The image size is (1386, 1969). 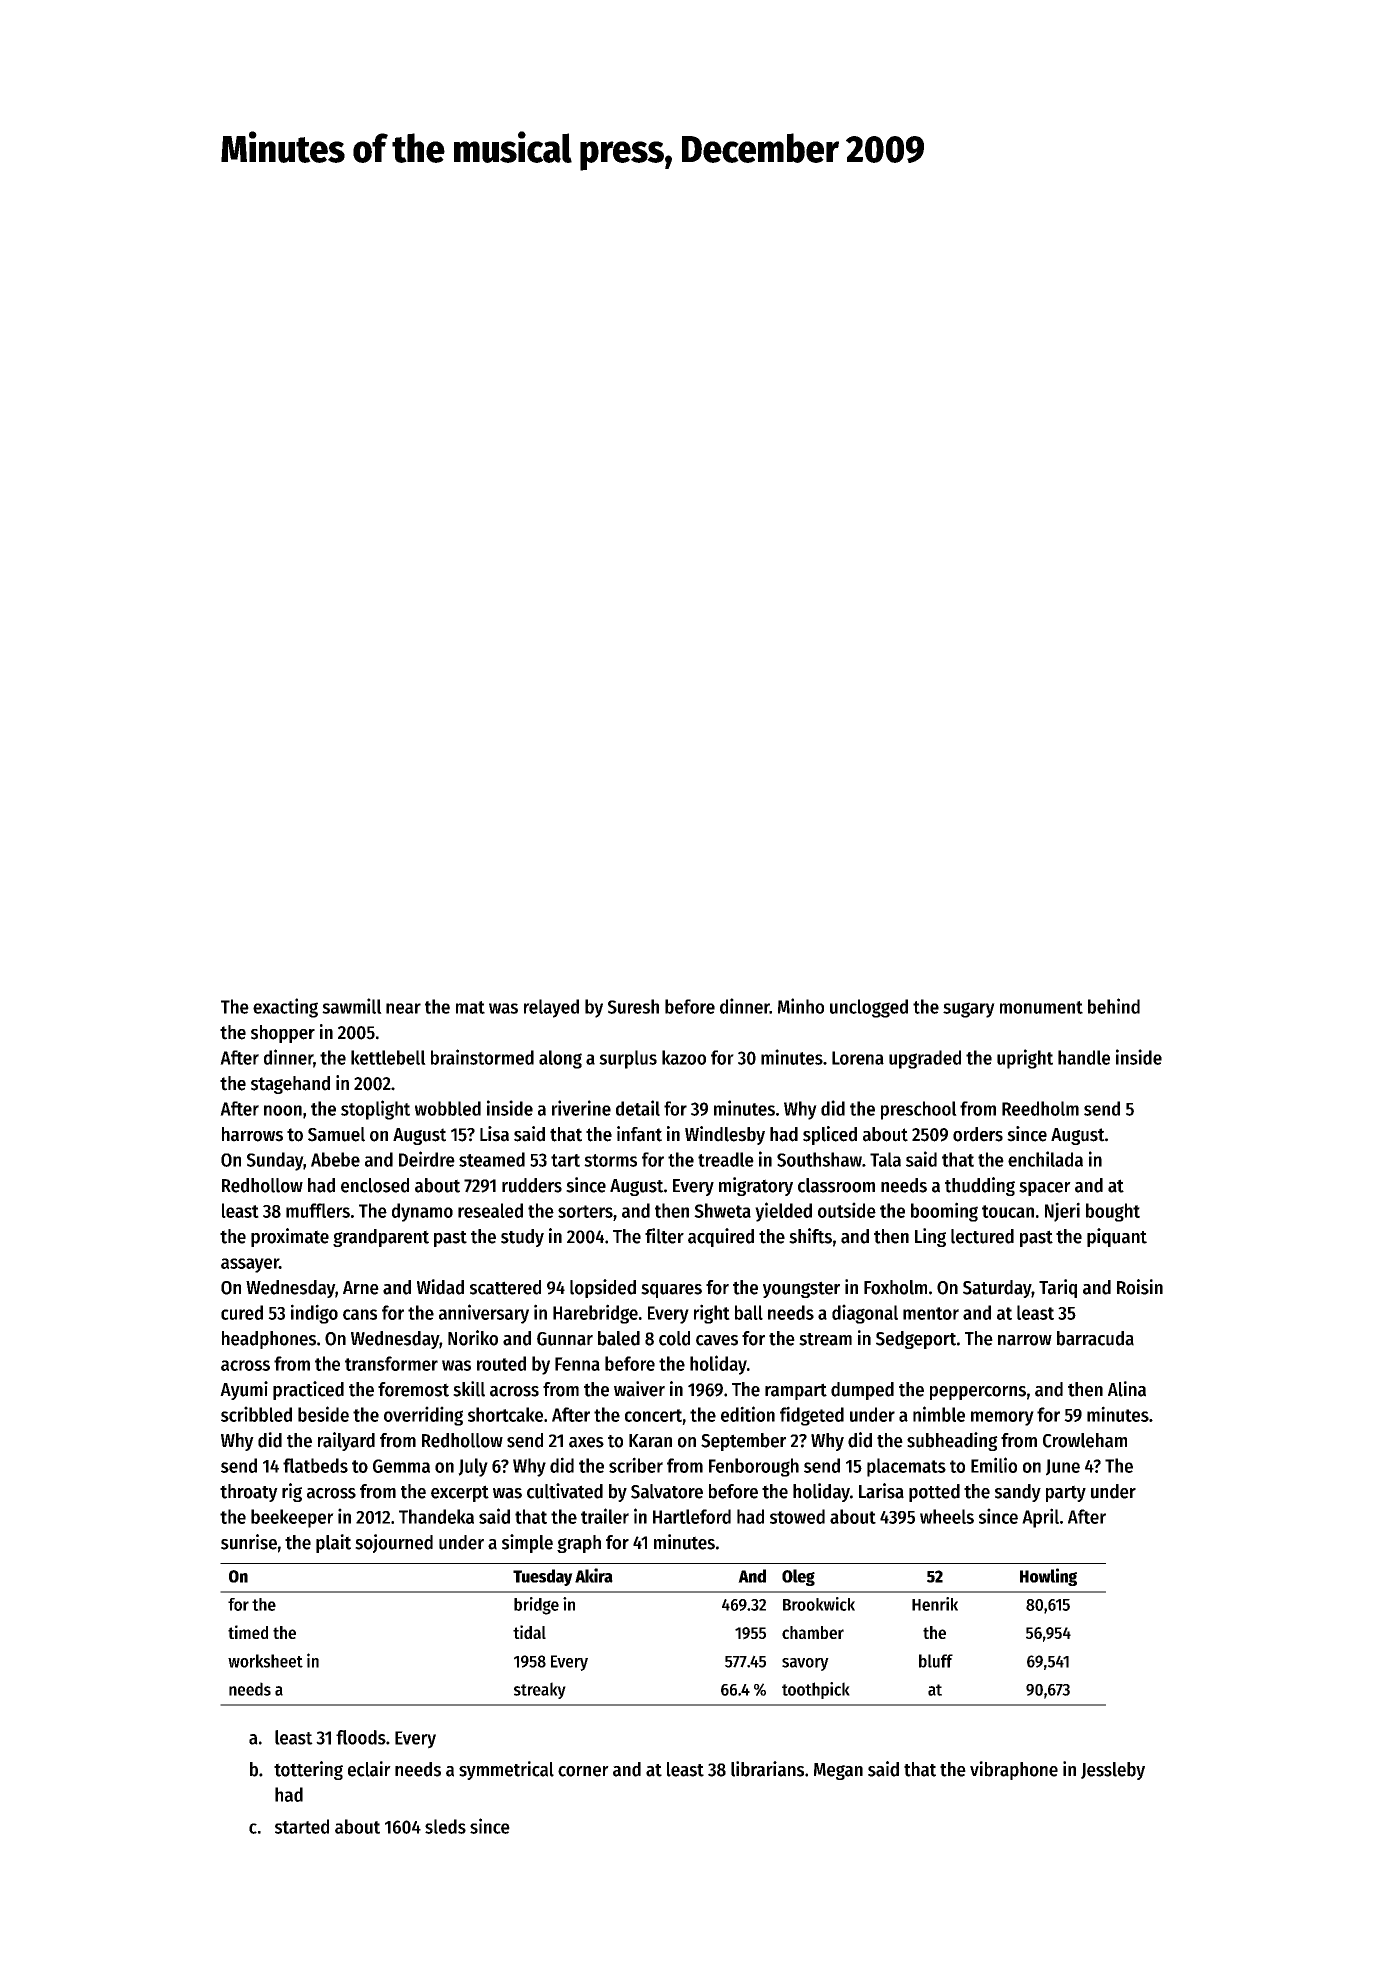 I want to click on exacting, so click(x=285, y=1008).
